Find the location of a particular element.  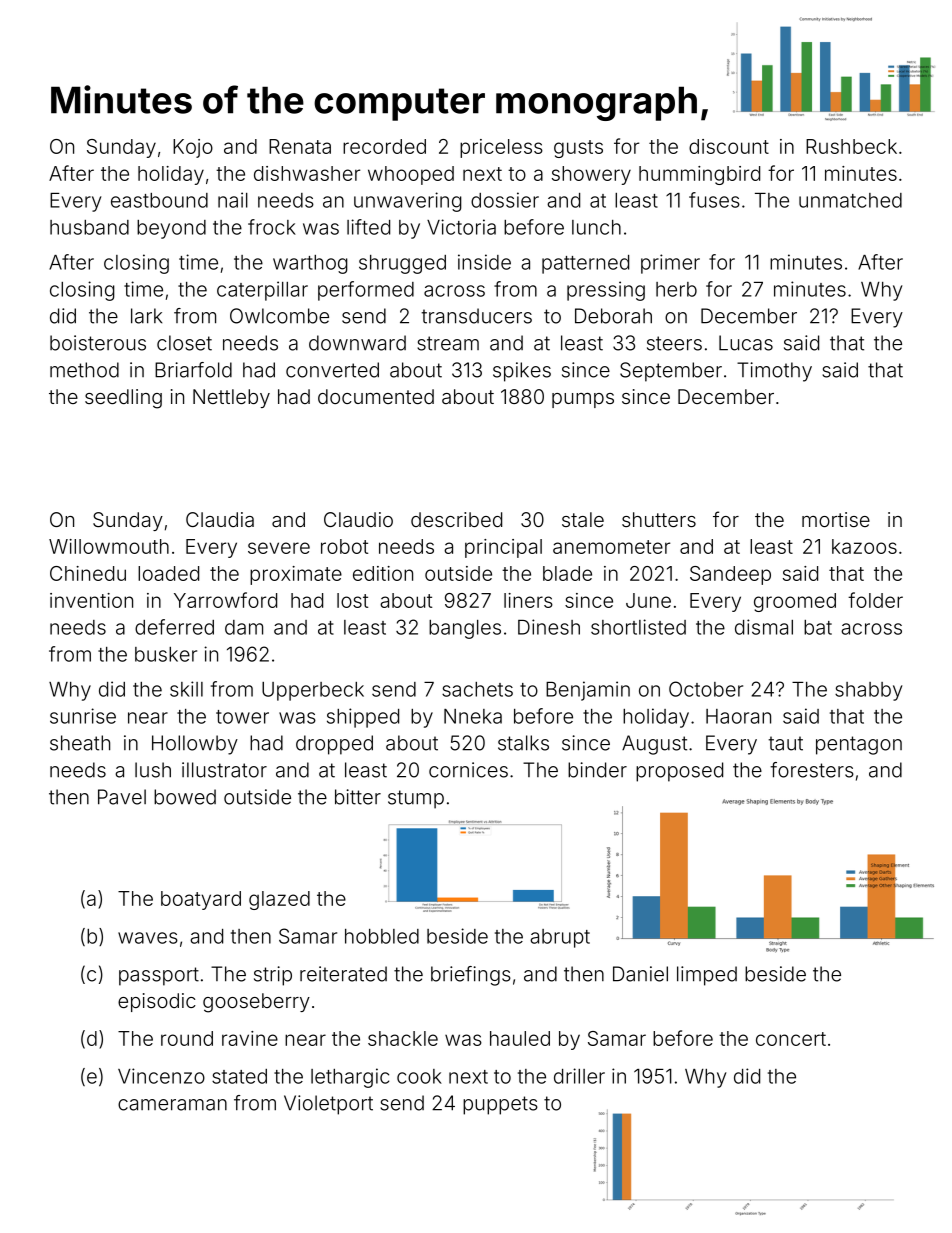

puppets is located at coordinates (500, 1105).
